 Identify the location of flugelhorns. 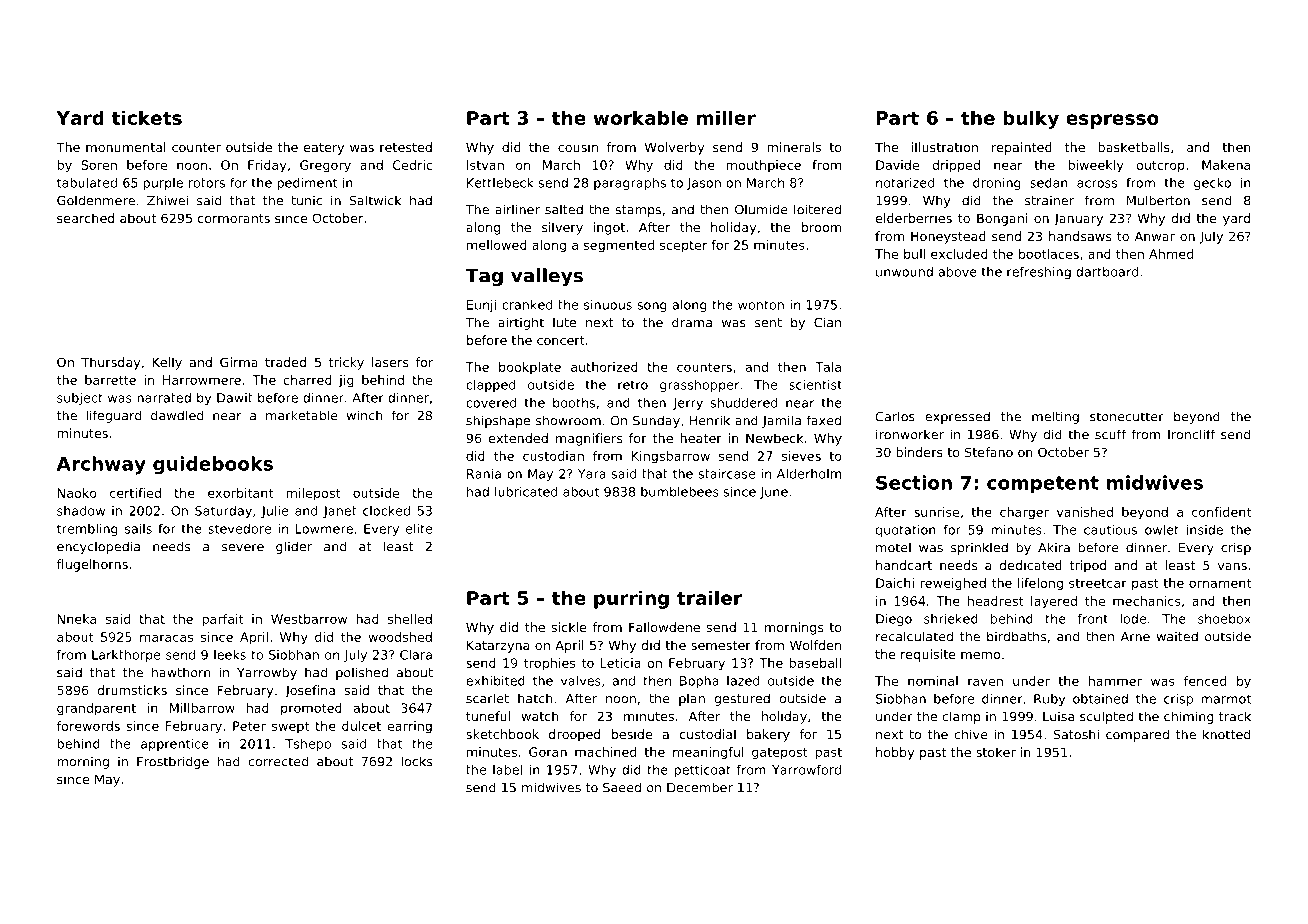
(92, 565).
